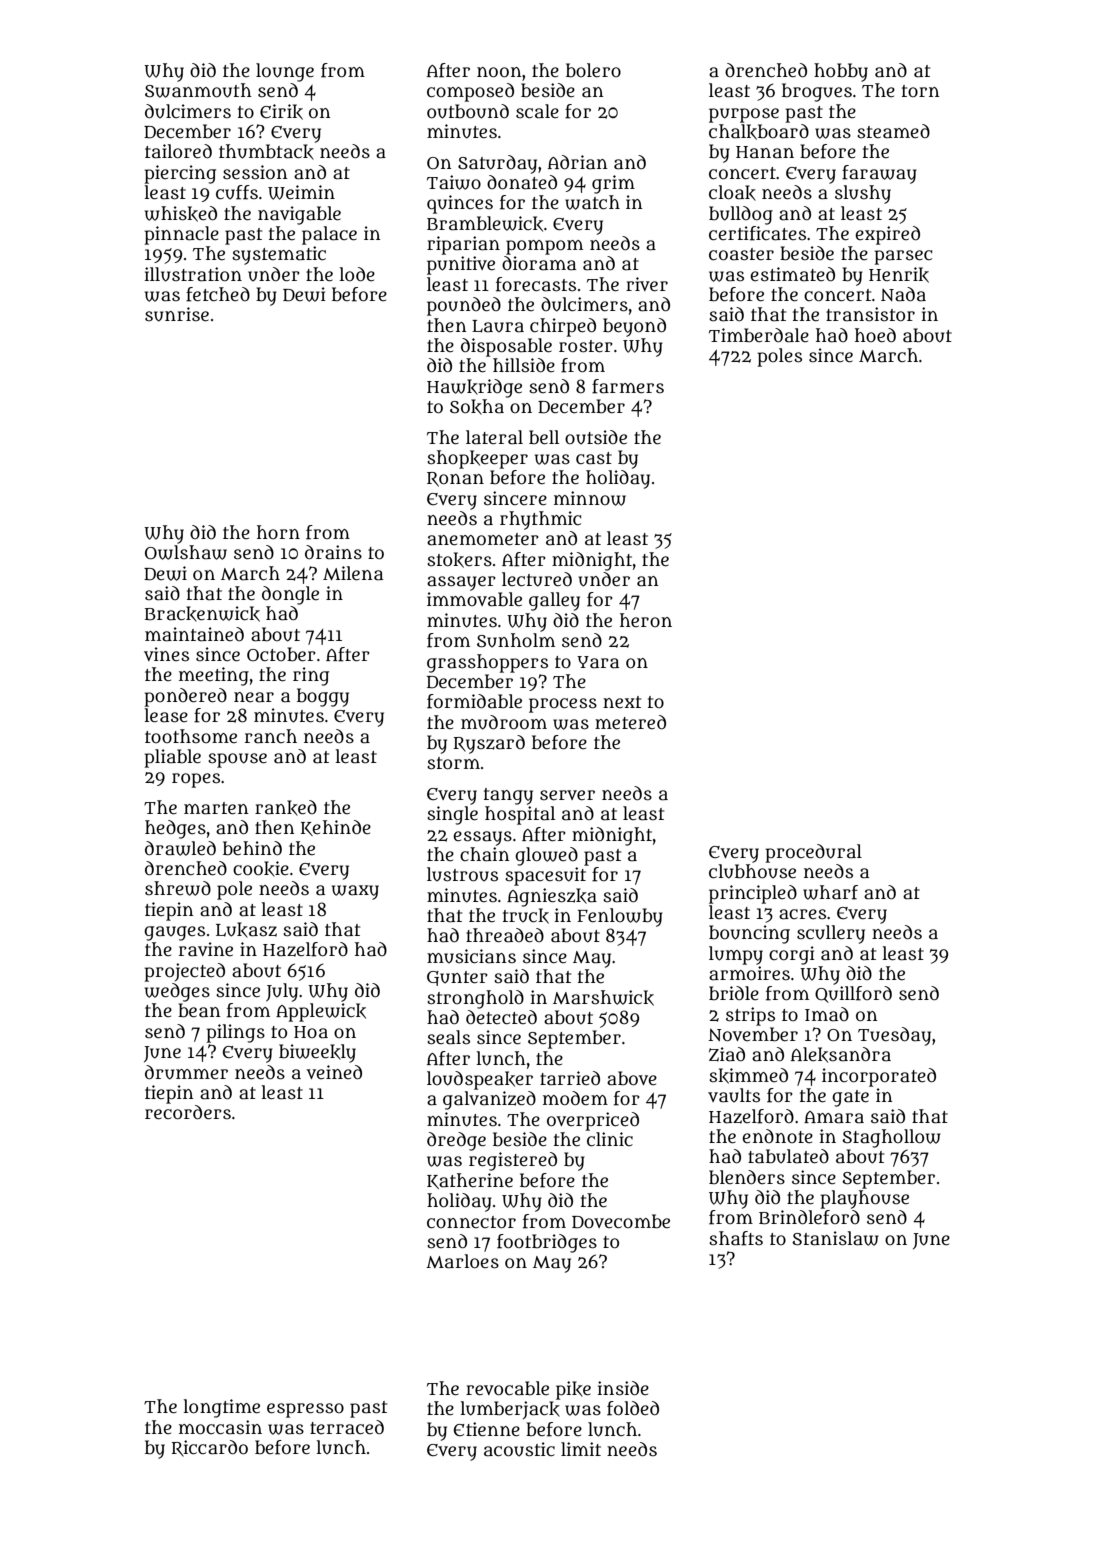 The height and width of the screenshot is (1555, 1100). What do you see at coordinates (539, 263) in the screenshot?
I see `diorama` at bounding box center [539, 263].
